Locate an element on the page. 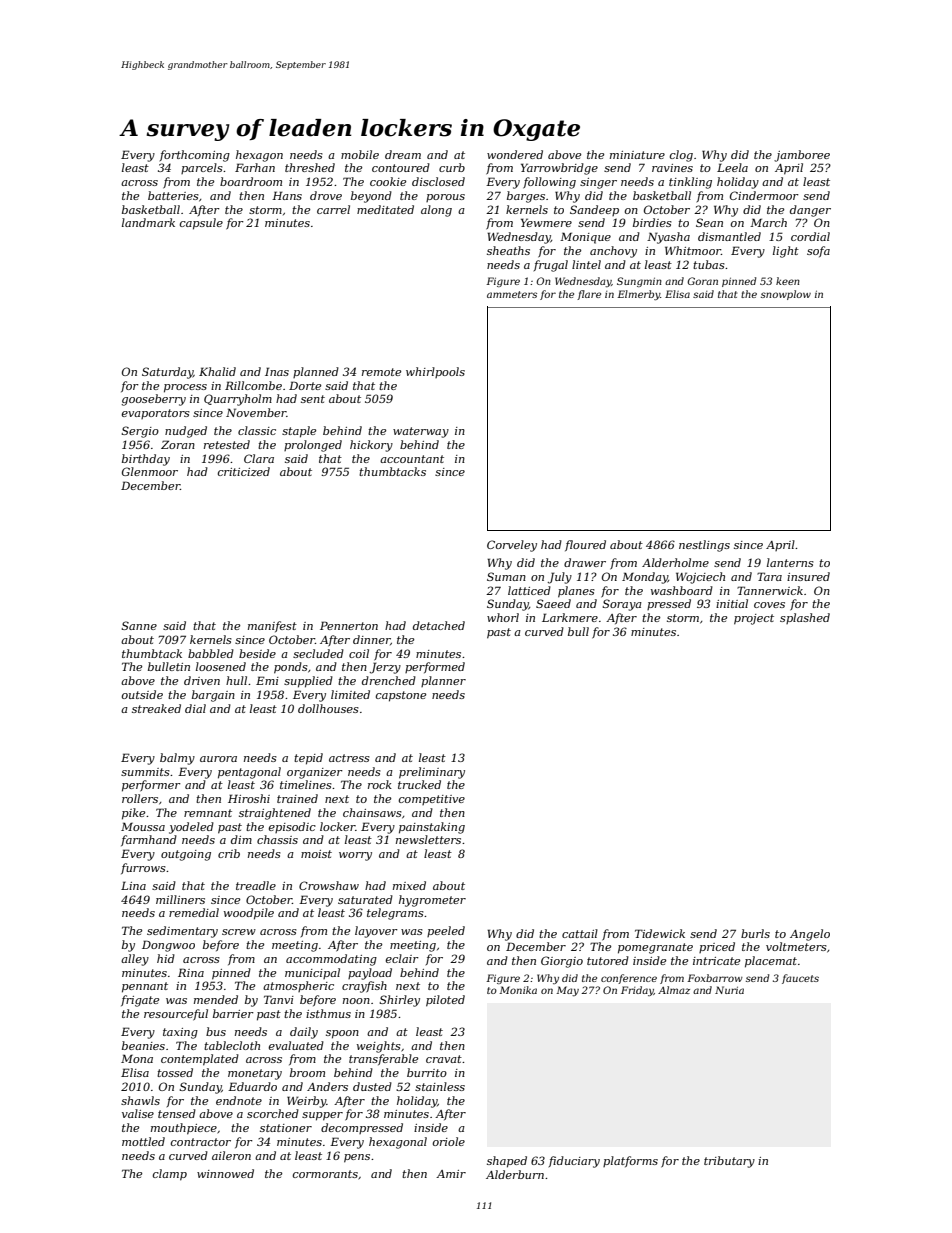  performed is located at coordinates (435, 667).
